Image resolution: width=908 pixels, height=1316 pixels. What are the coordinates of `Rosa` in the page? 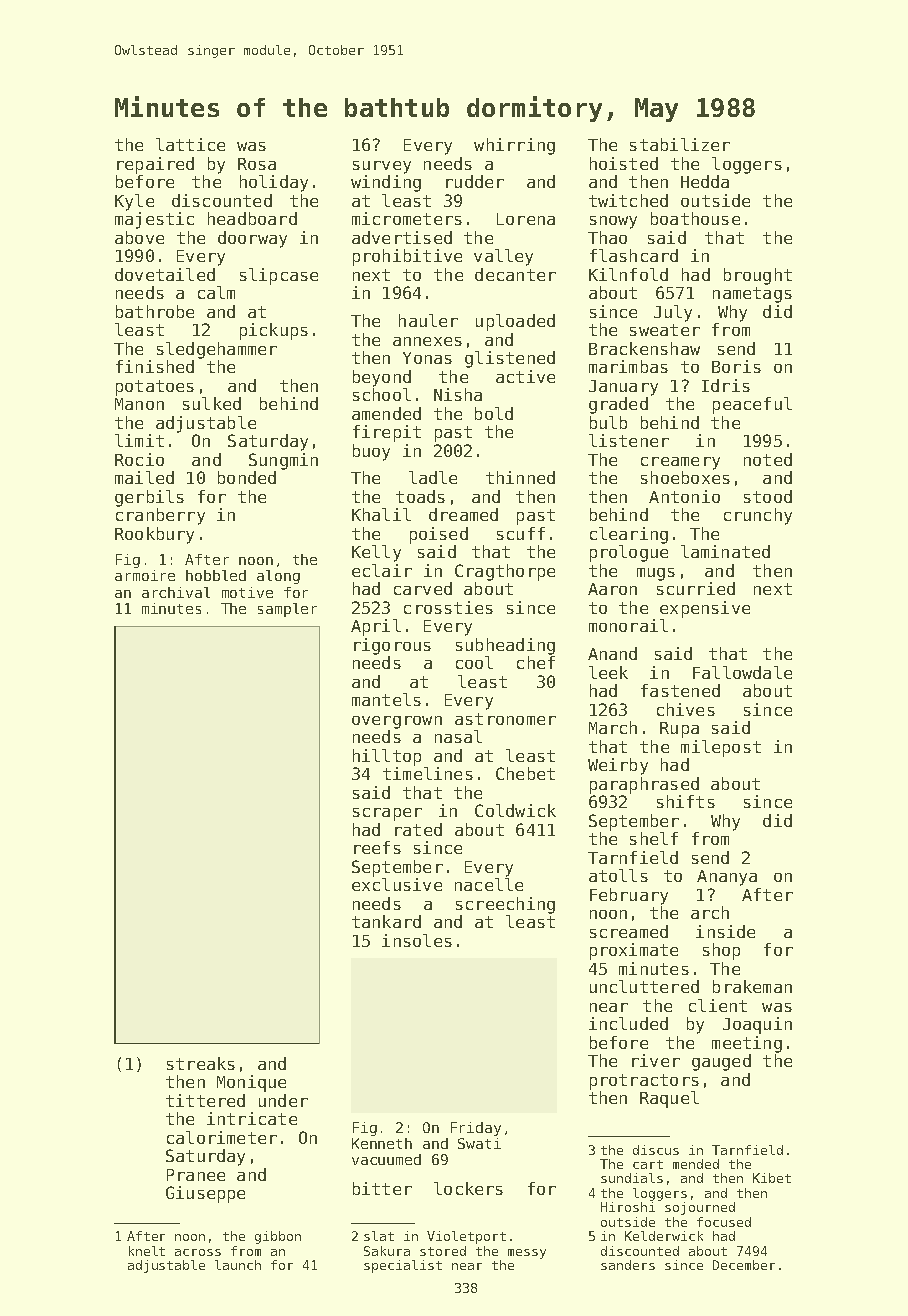 It's located at (257, 164).
